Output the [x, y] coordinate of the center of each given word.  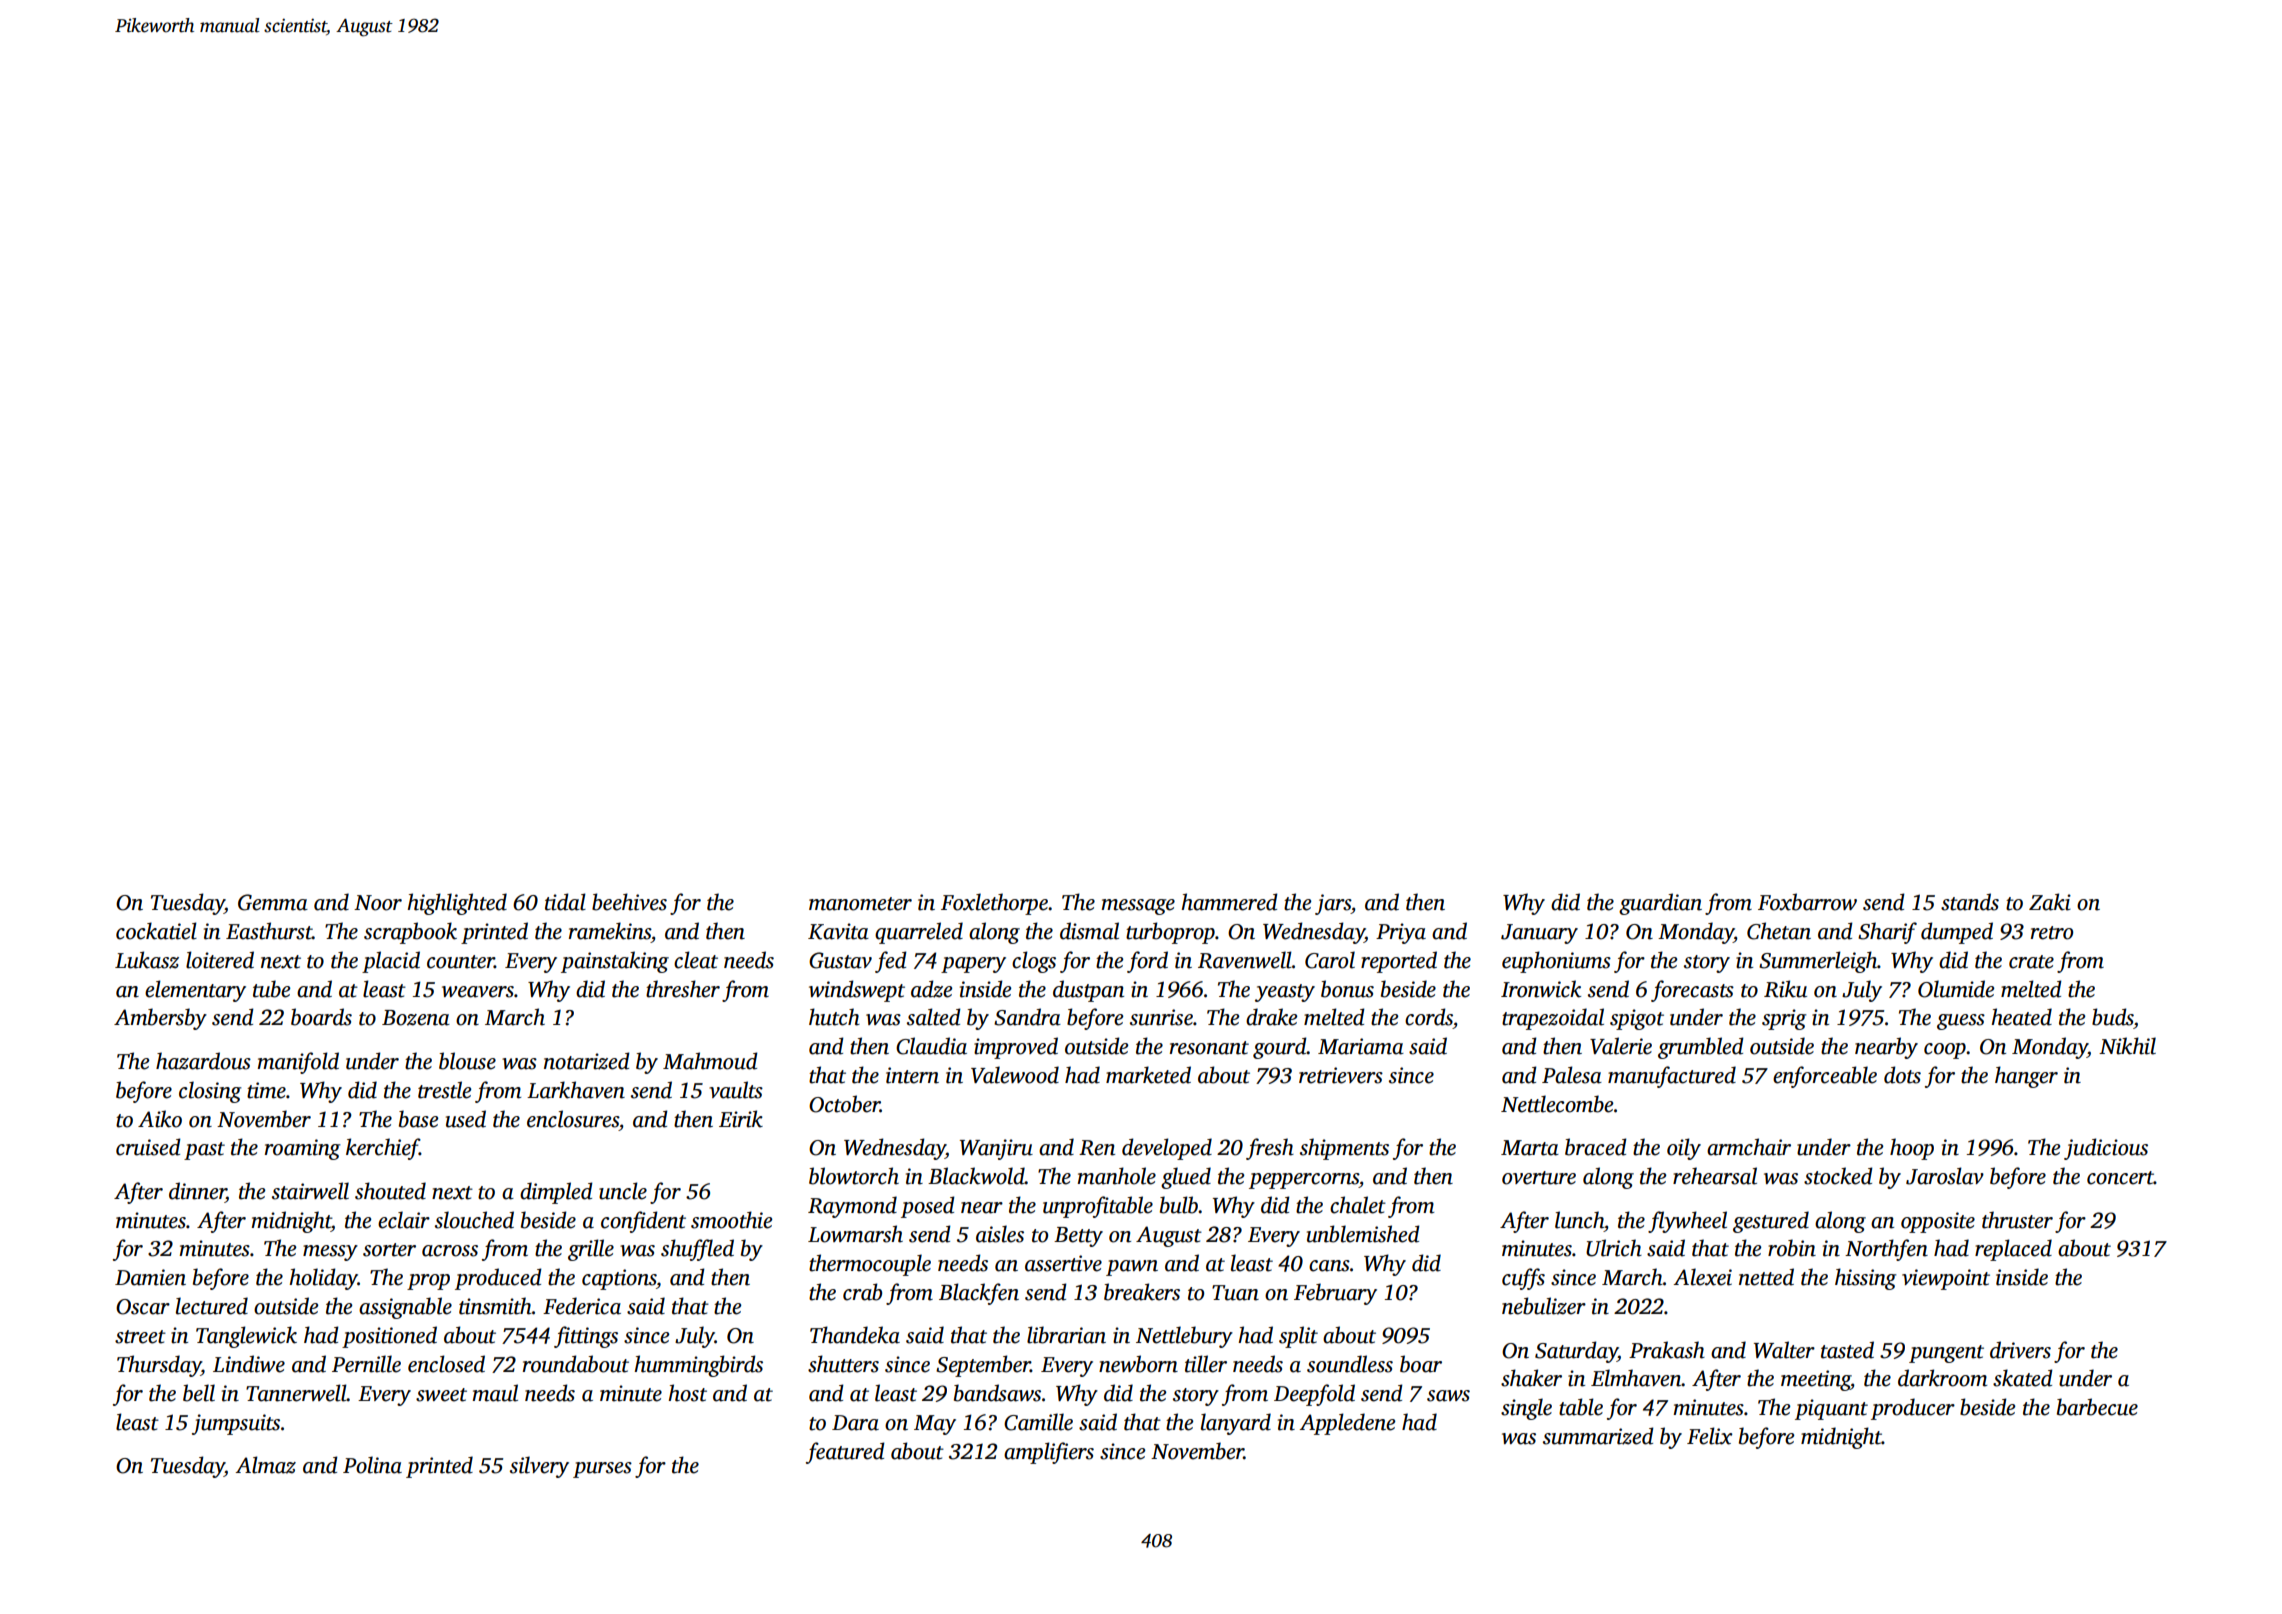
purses [602, 1470]
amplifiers [1049, 1453]
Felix [1709, 1436]
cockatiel [156, 931]
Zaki [2050, 902]
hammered [1229, 902]
